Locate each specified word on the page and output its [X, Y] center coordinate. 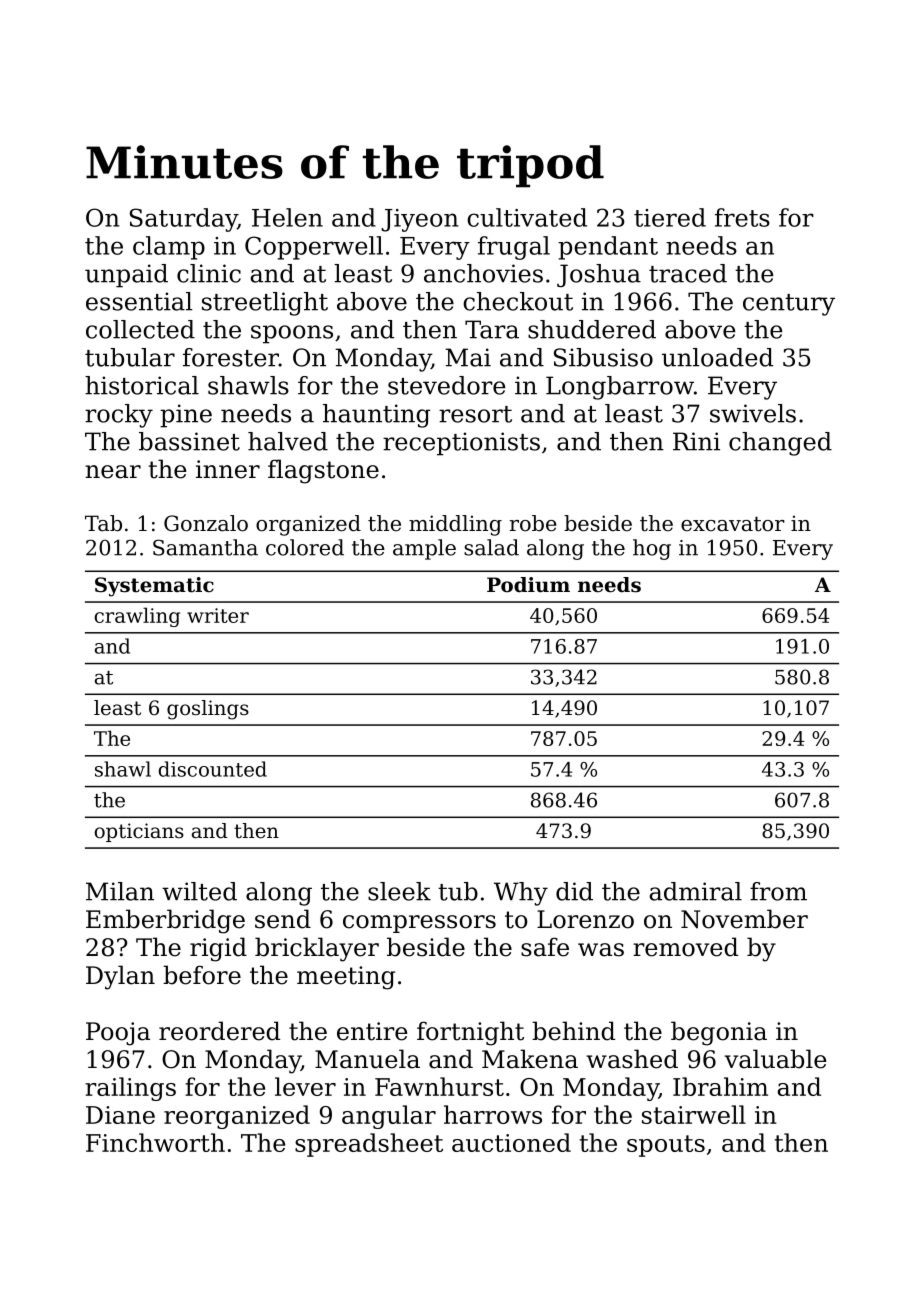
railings [130, 1089]
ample [424, 549]
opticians [139, 832]
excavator [733, 524]
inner [228, 469]
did [574, 891]
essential [139, 301]
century [789, 305]
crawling [137, 617]
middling [455, 525]
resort [475, 414]
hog [652, 549]
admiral [695, 891]
